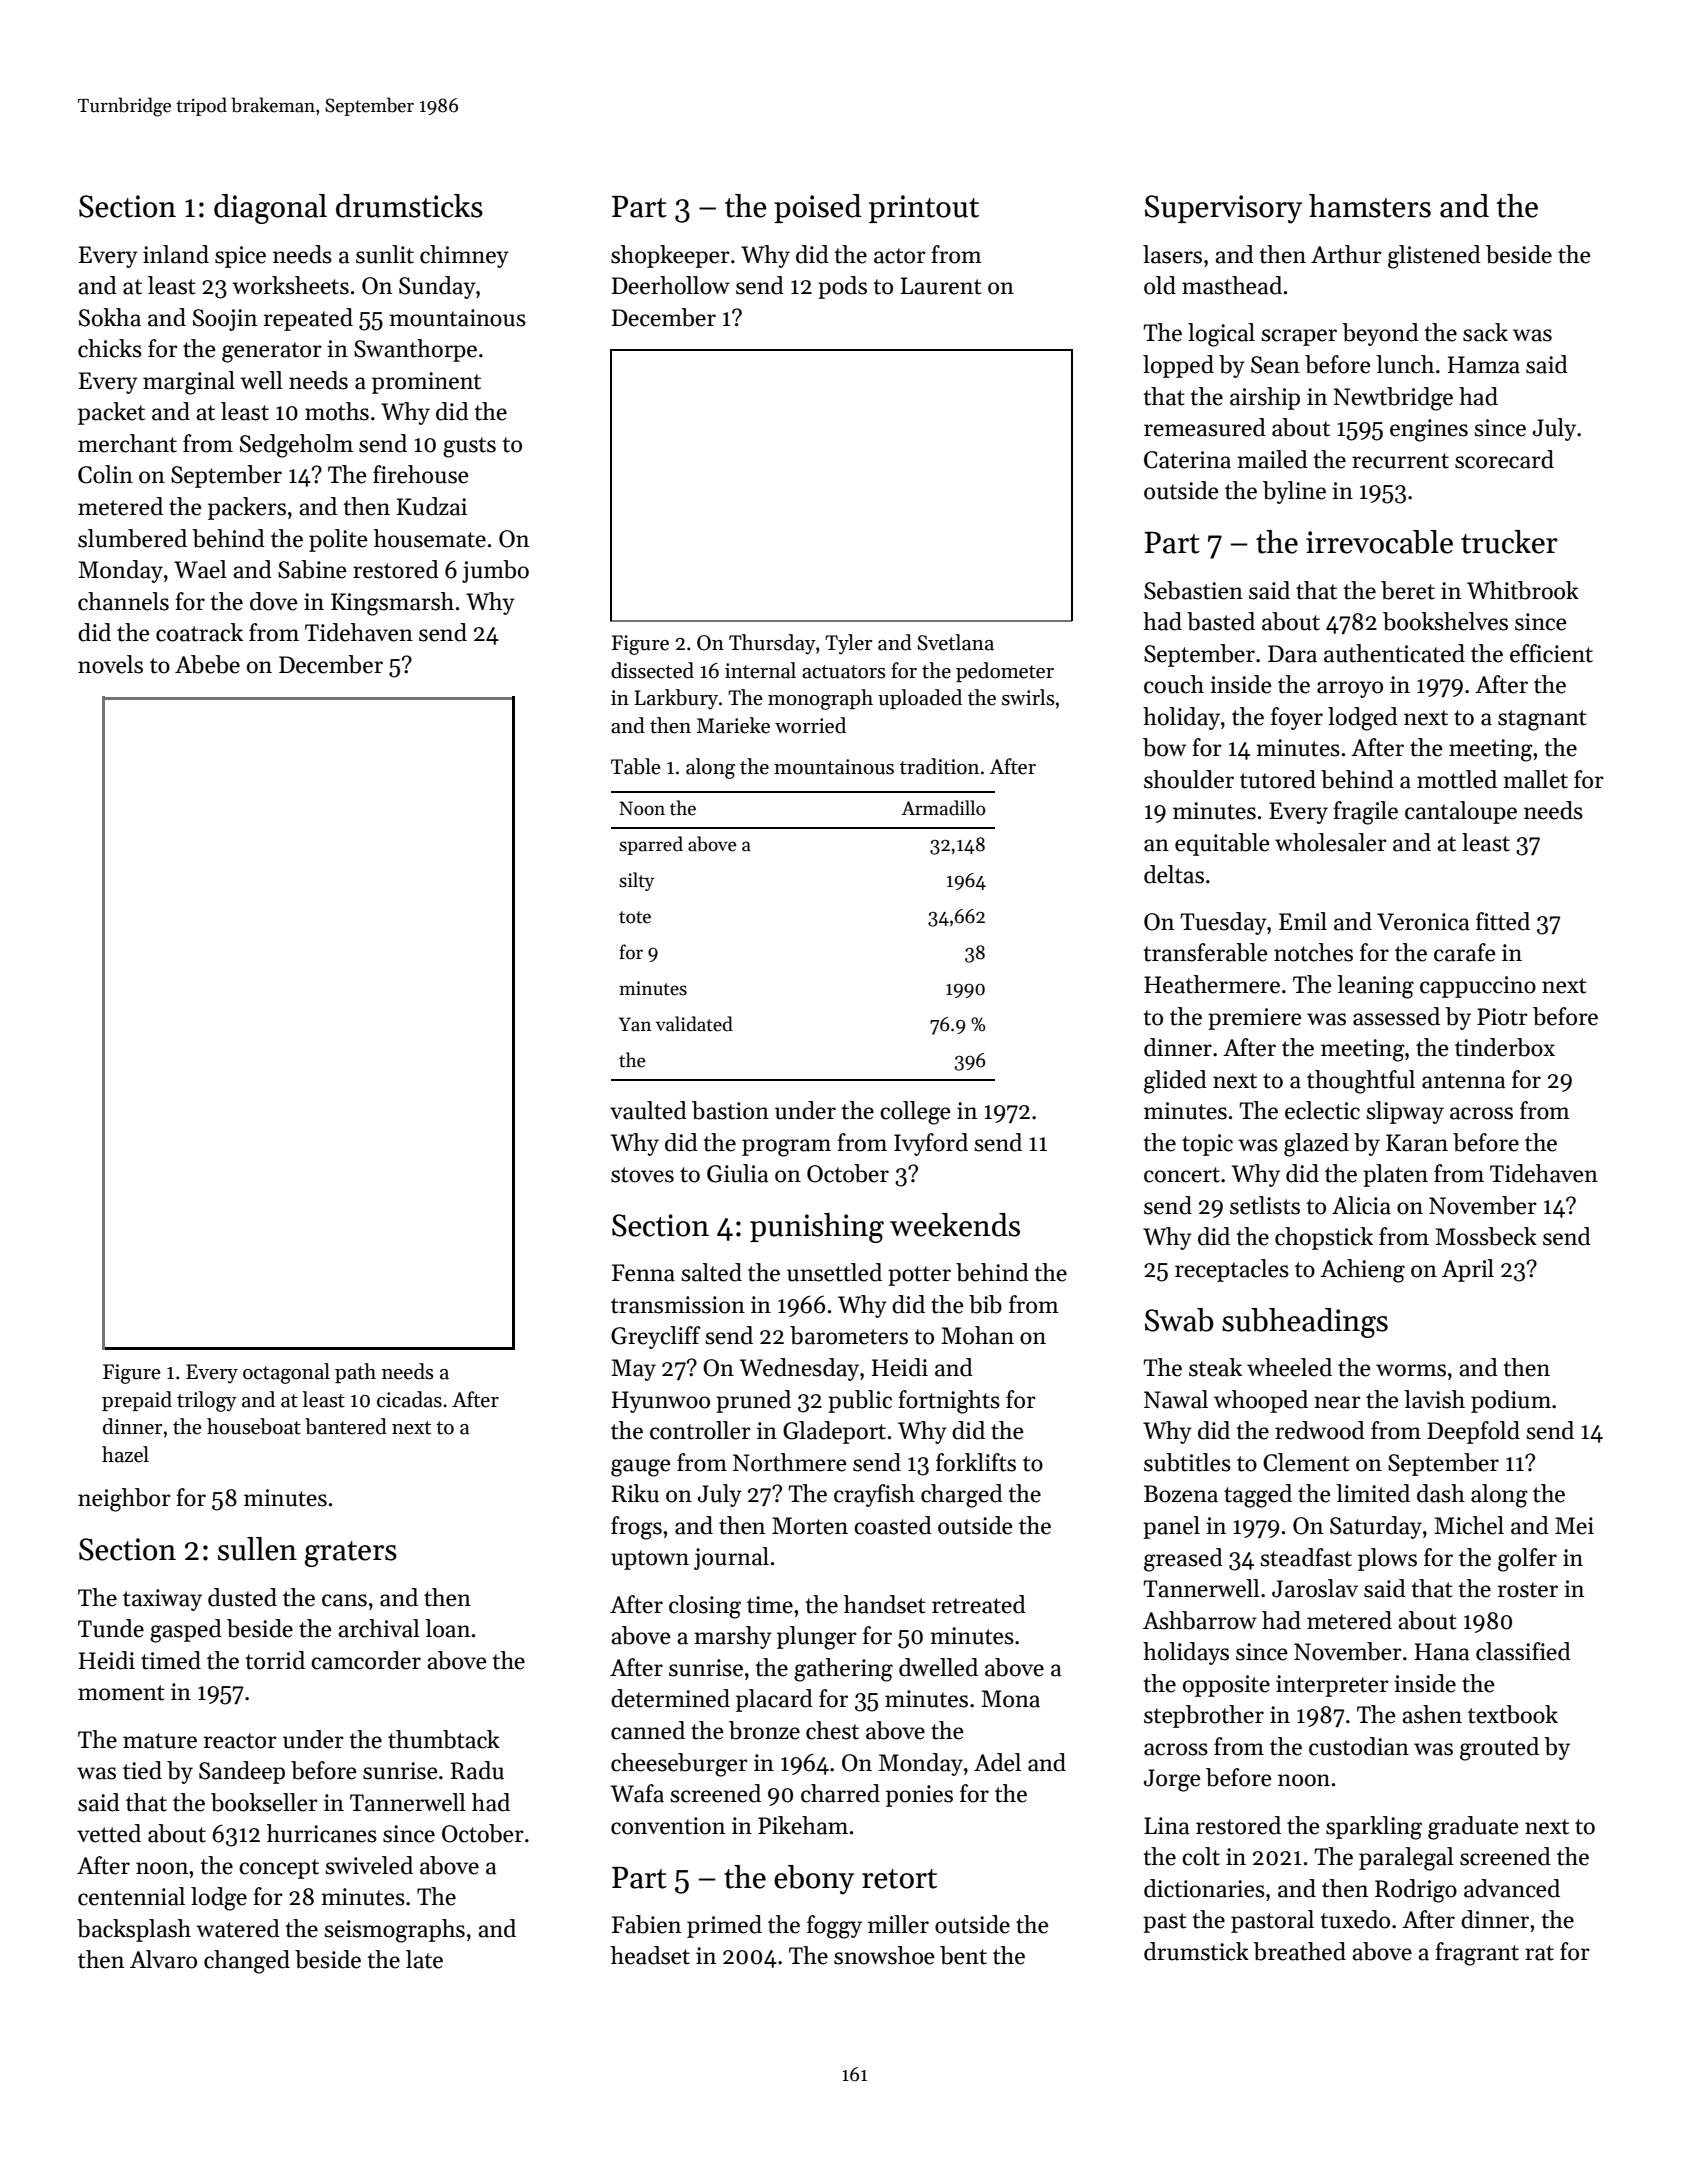 The height and width of the screenshot is (2178, 1683). Describe the element at coordinates (641, 1468) in the screenshot. I see `gauge` at that location.
